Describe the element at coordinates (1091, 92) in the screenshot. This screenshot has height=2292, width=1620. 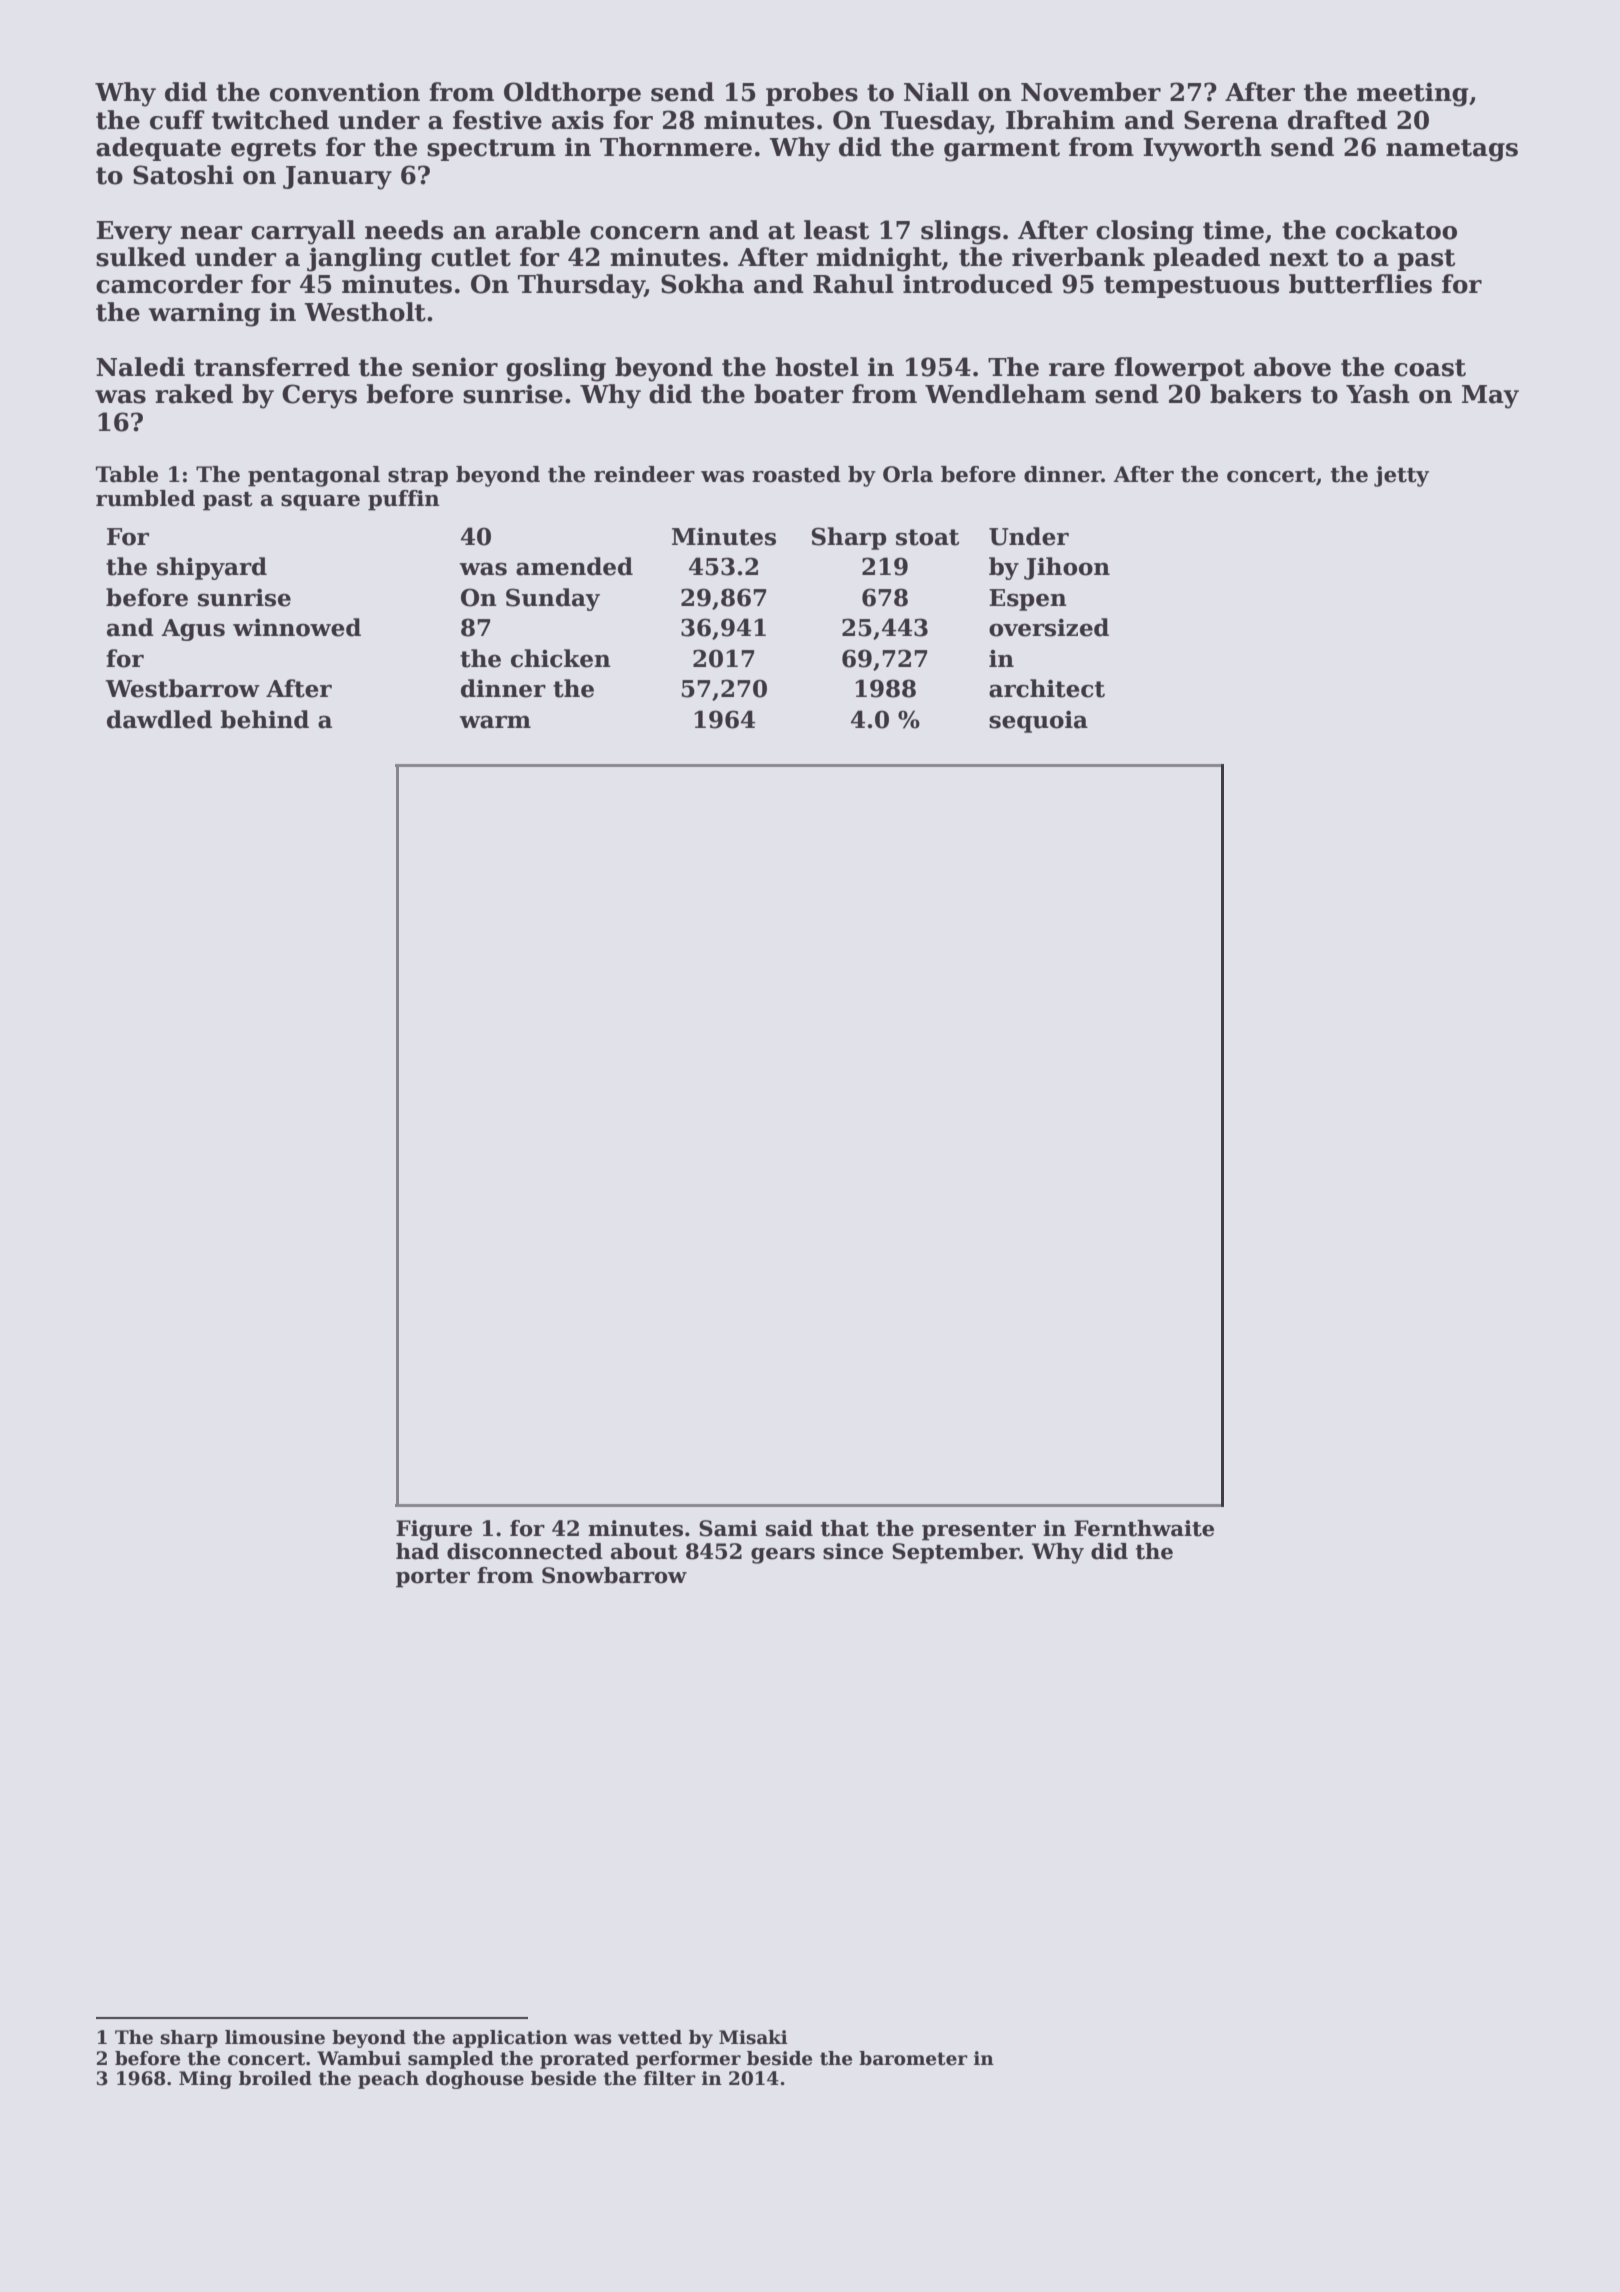
I see `November` at that location.
